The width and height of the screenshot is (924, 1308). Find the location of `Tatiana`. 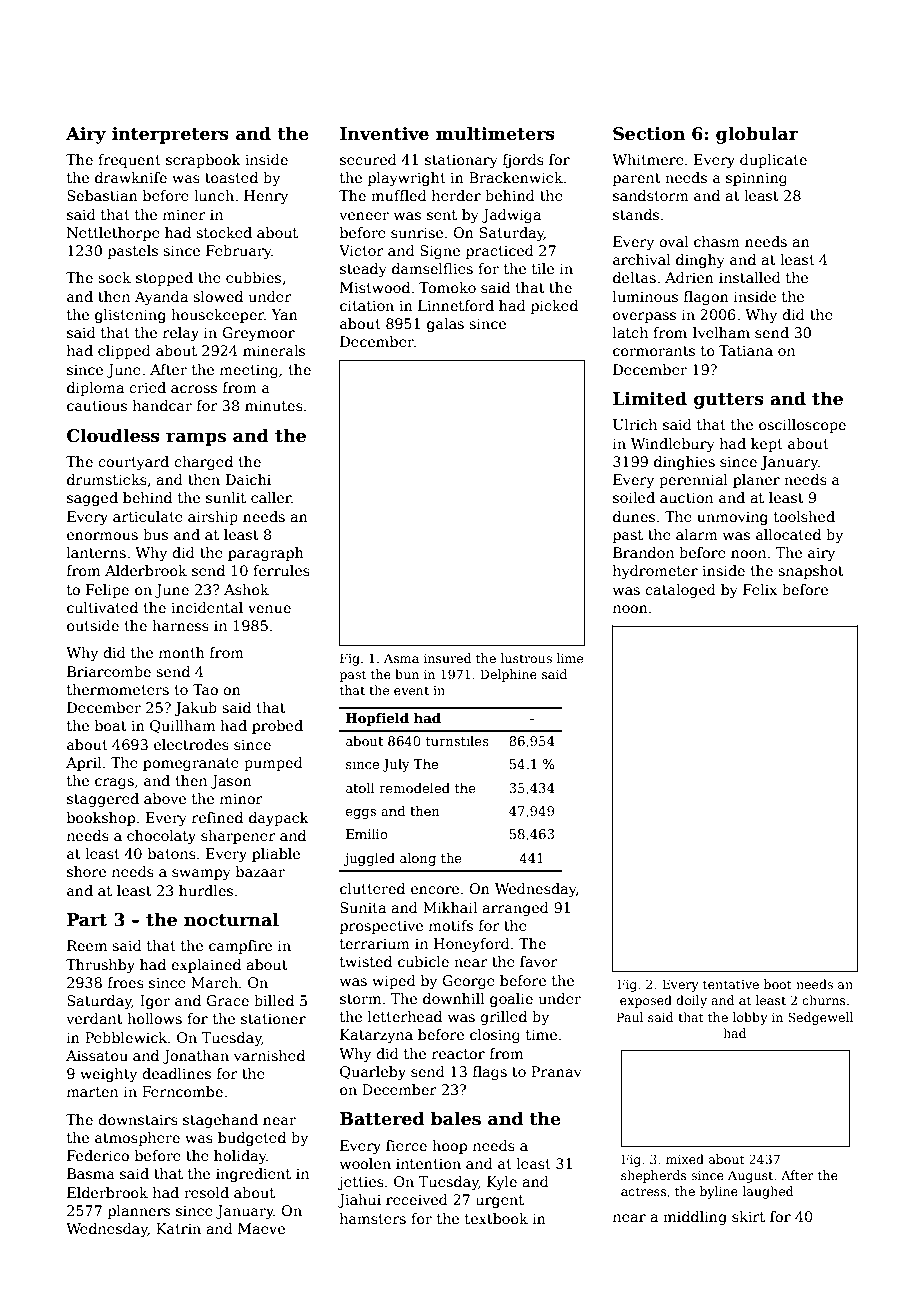

Tatiana is located at coordinates (746, 350).
